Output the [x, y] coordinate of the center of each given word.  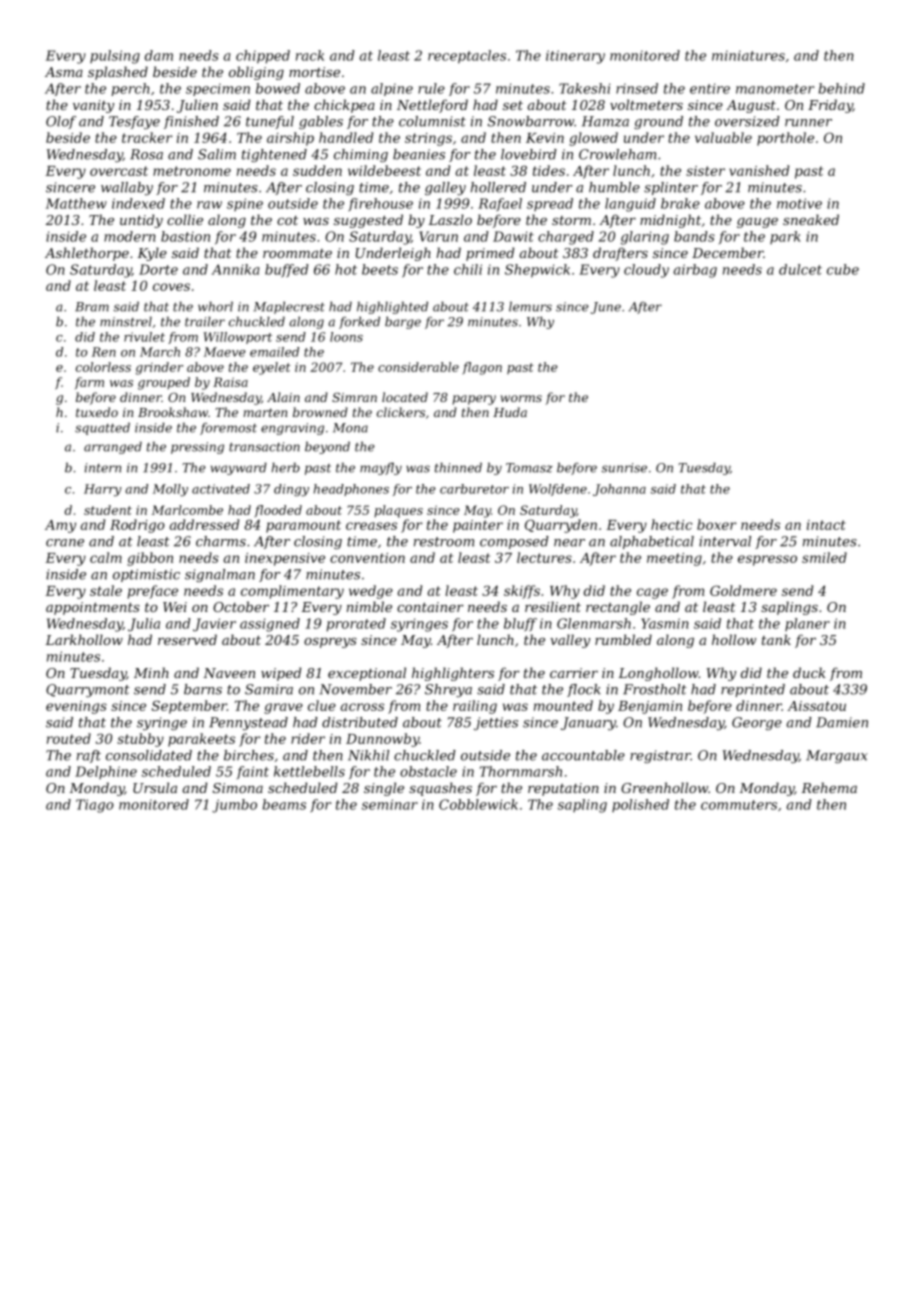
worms [521, 398]
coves [171, 287]
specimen [218, 90]
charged [566, 238]
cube [843, 269]
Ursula [155, 787]
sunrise [624, 468]
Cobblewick [478, 804]
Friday [830, 106]
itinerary [575, 57]
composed [514, 542]
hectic [671, 524]
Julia [144, 625]
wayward [239, 468]
